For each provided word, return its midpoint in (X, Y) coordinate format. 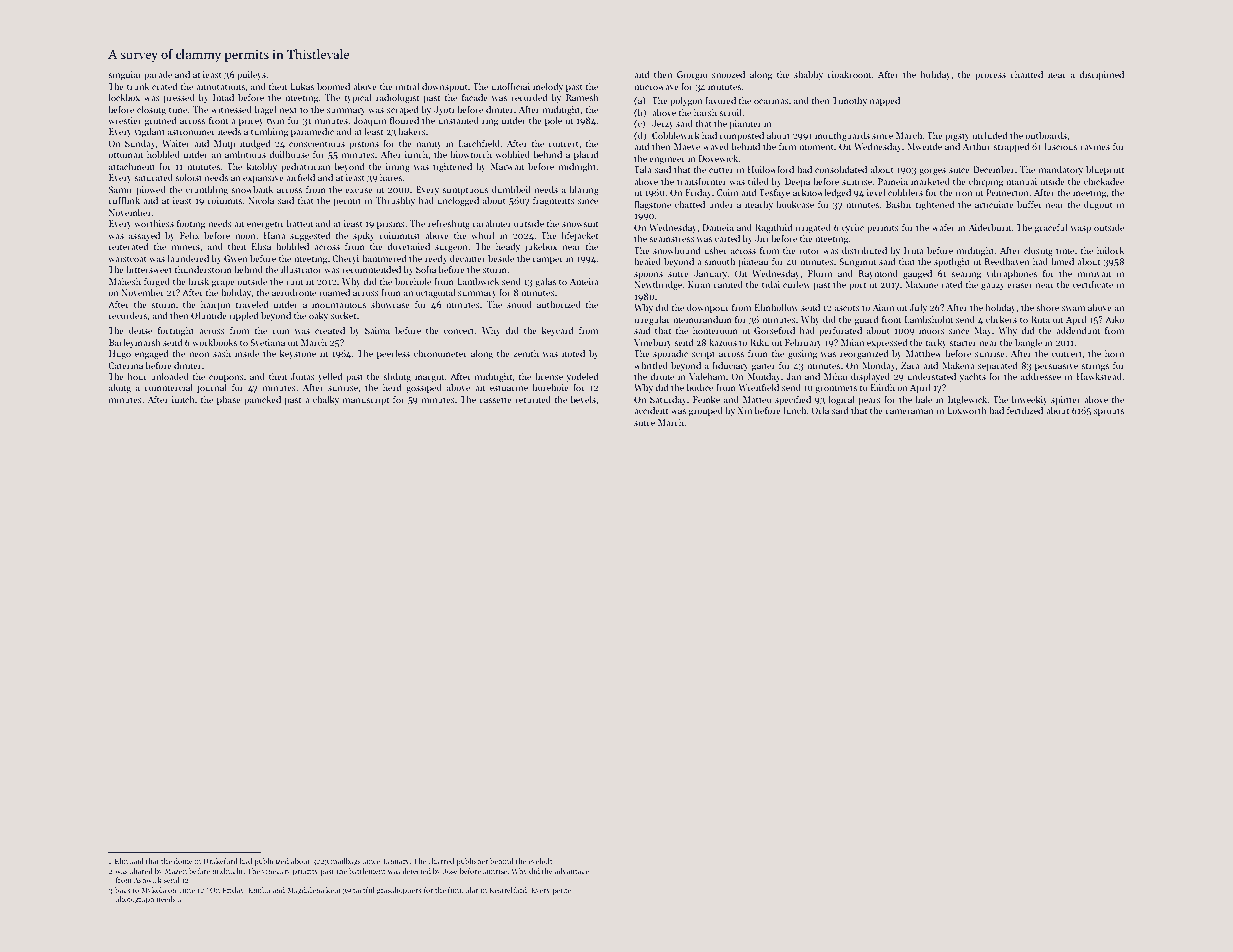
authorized (559, 304)
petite (561, 891)
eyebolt (540, 862)
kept (333, 891)
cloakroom (849, 74)
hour (137, 376)
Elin (121, 861)
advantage (571, 872)
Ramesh (582, 97)
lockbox (124, 97)
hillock (1110, 250)
